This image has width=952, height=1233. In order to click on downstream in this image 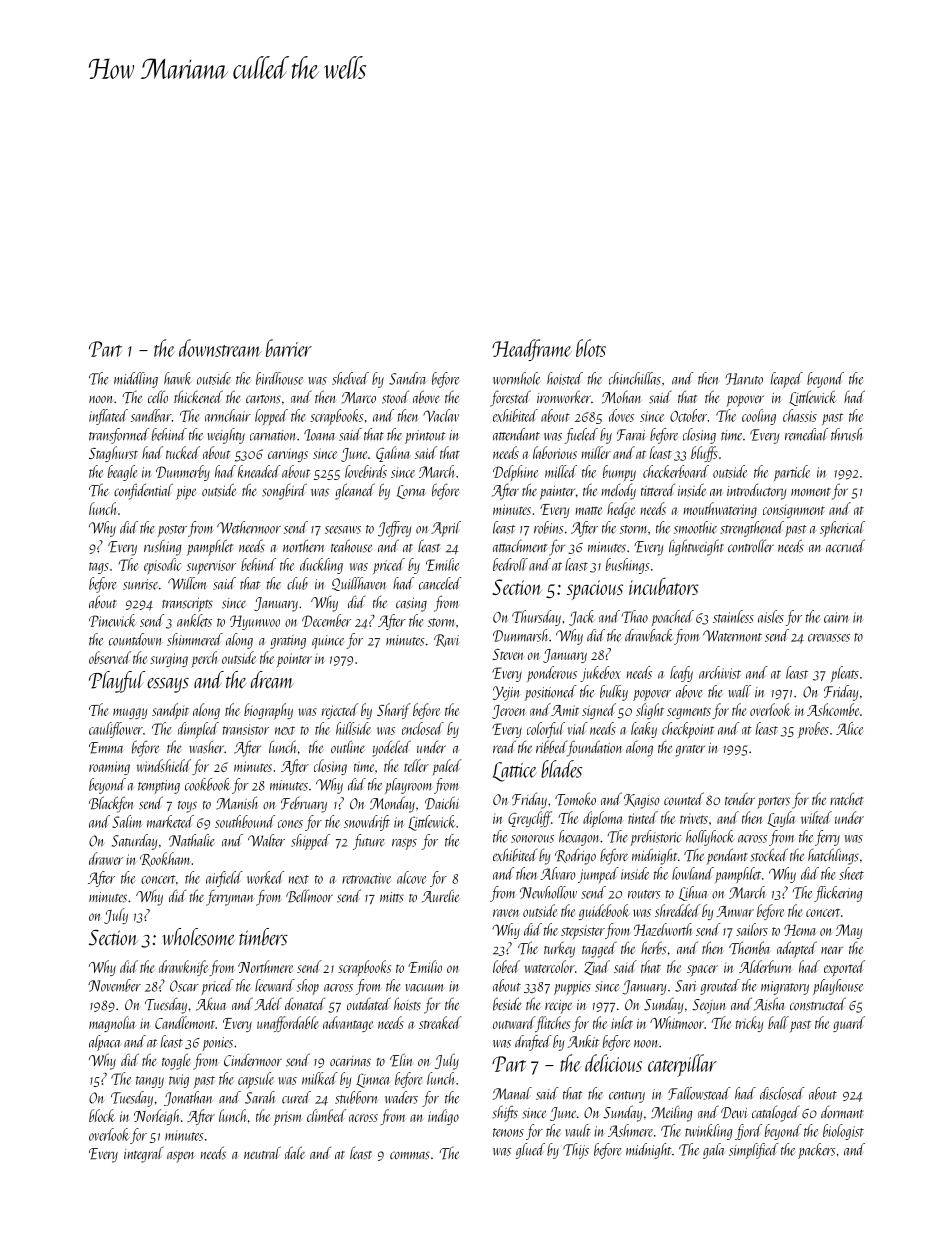, I will do `click(220, 348)`.
